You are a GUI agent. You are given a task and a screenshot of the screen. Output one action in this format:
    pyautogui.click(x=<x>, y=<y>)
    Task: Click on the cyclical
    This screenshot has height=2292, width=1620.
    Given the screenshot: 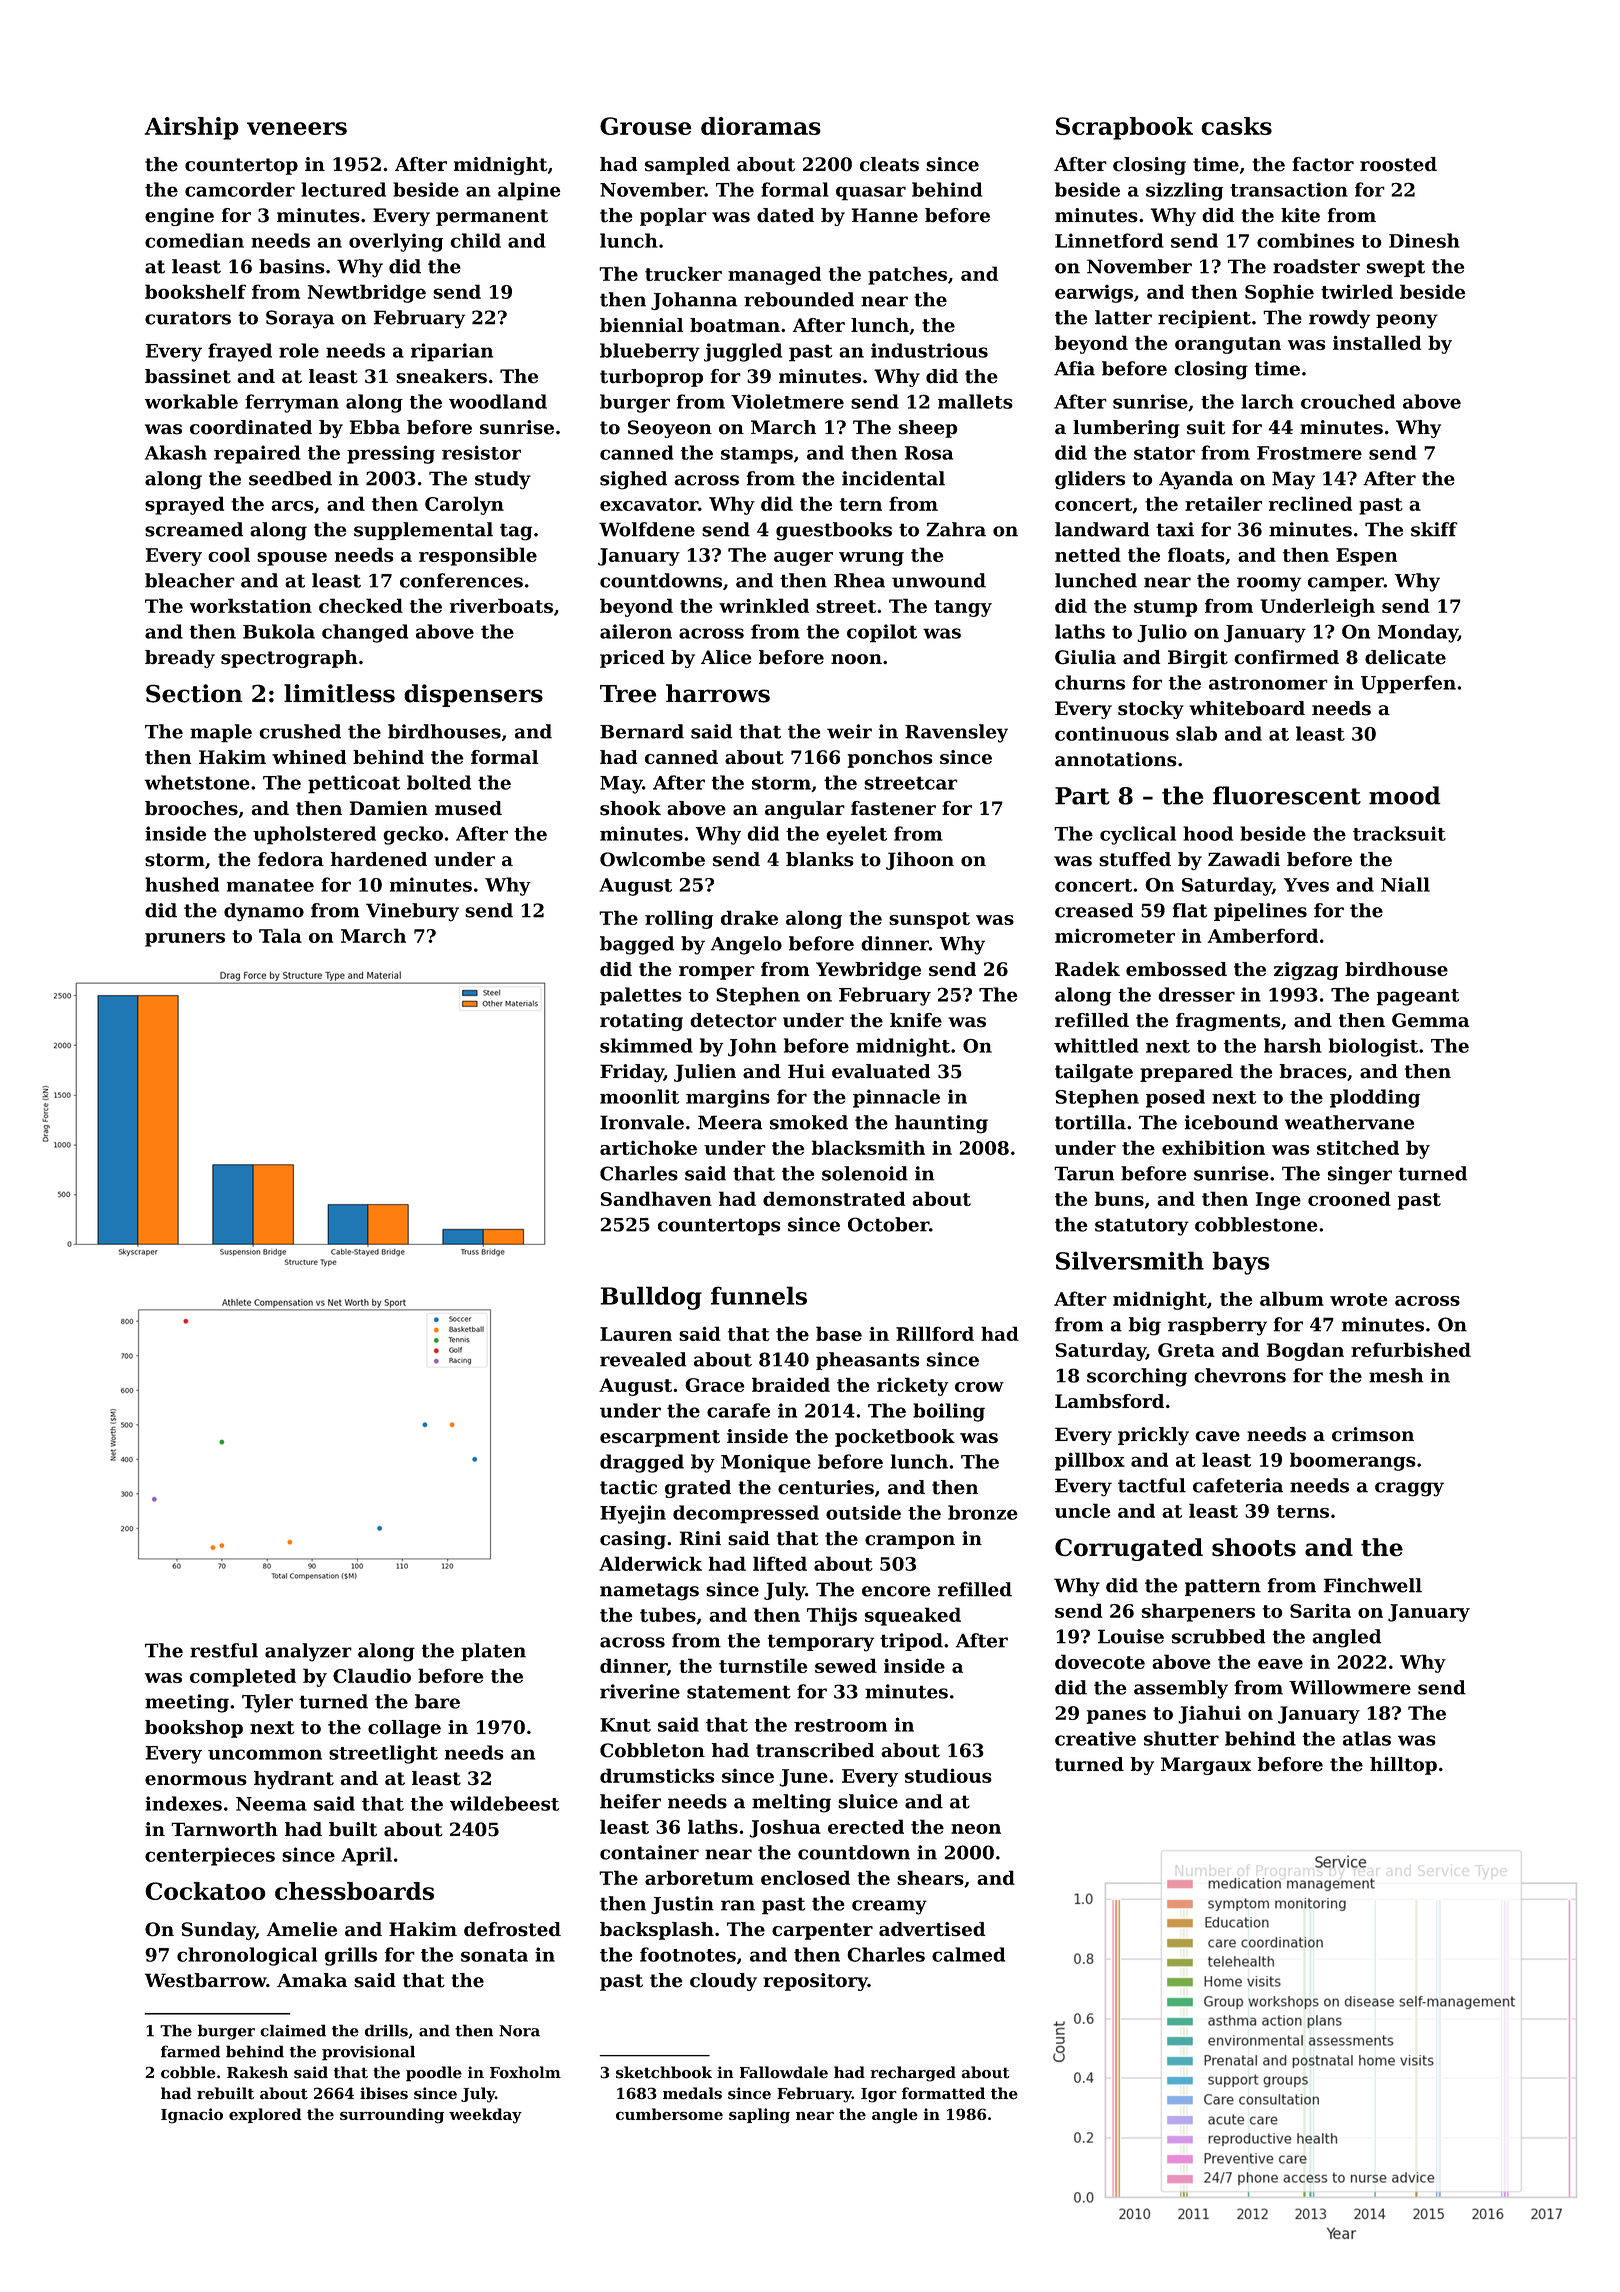 What is the action you would take?
    pyautogui.click(x=1138, y=835)
